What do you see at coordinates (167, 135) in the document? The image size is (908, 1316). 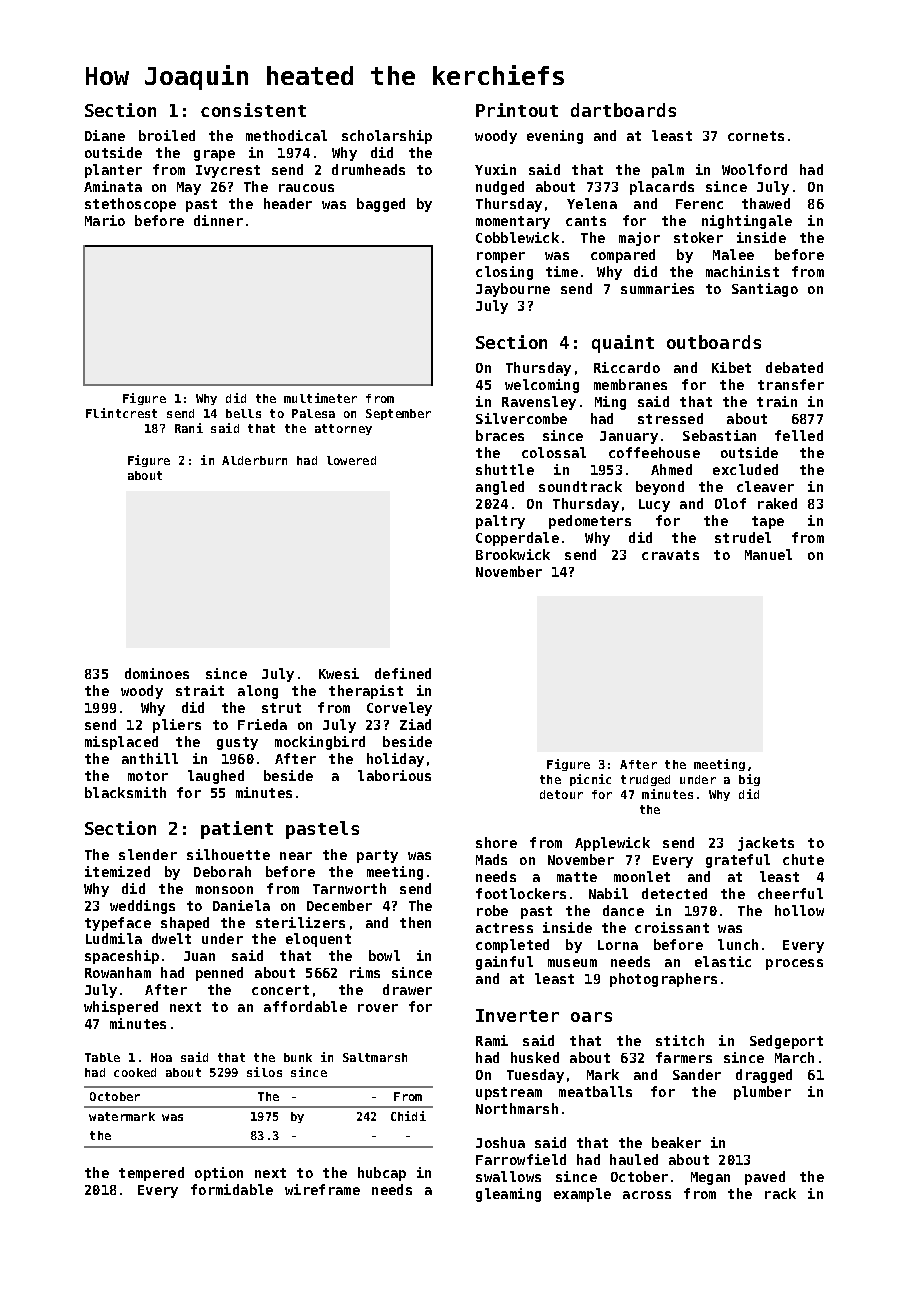 I see `broiled` at bounding box center [167, 135].
